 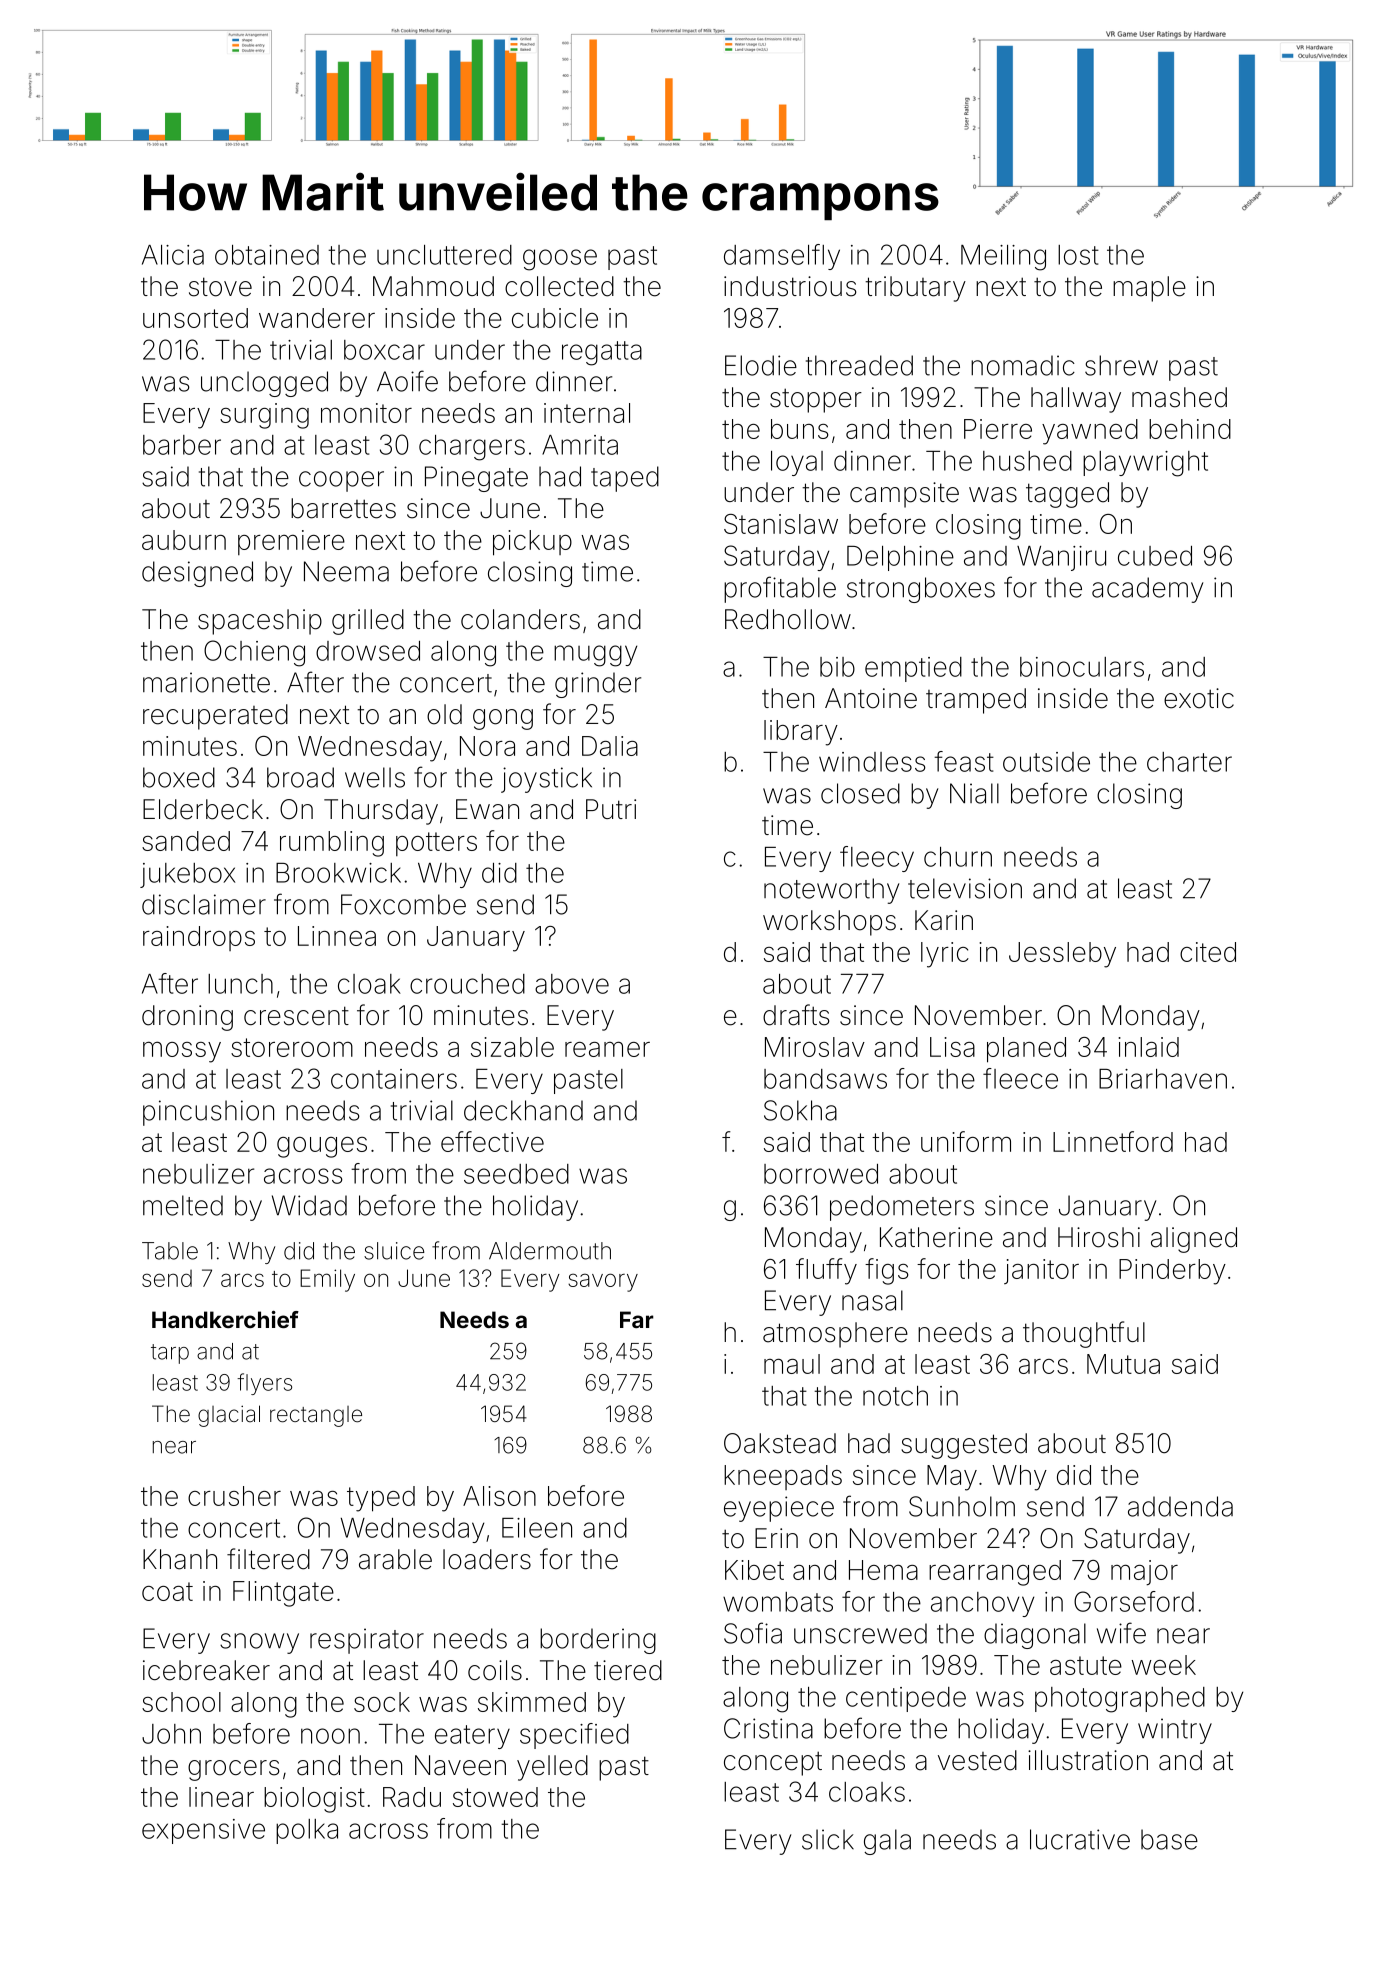 What do you see at coordinates (1078, 255) in the document?
I see `lost` at bounding box center [1078, 255].
